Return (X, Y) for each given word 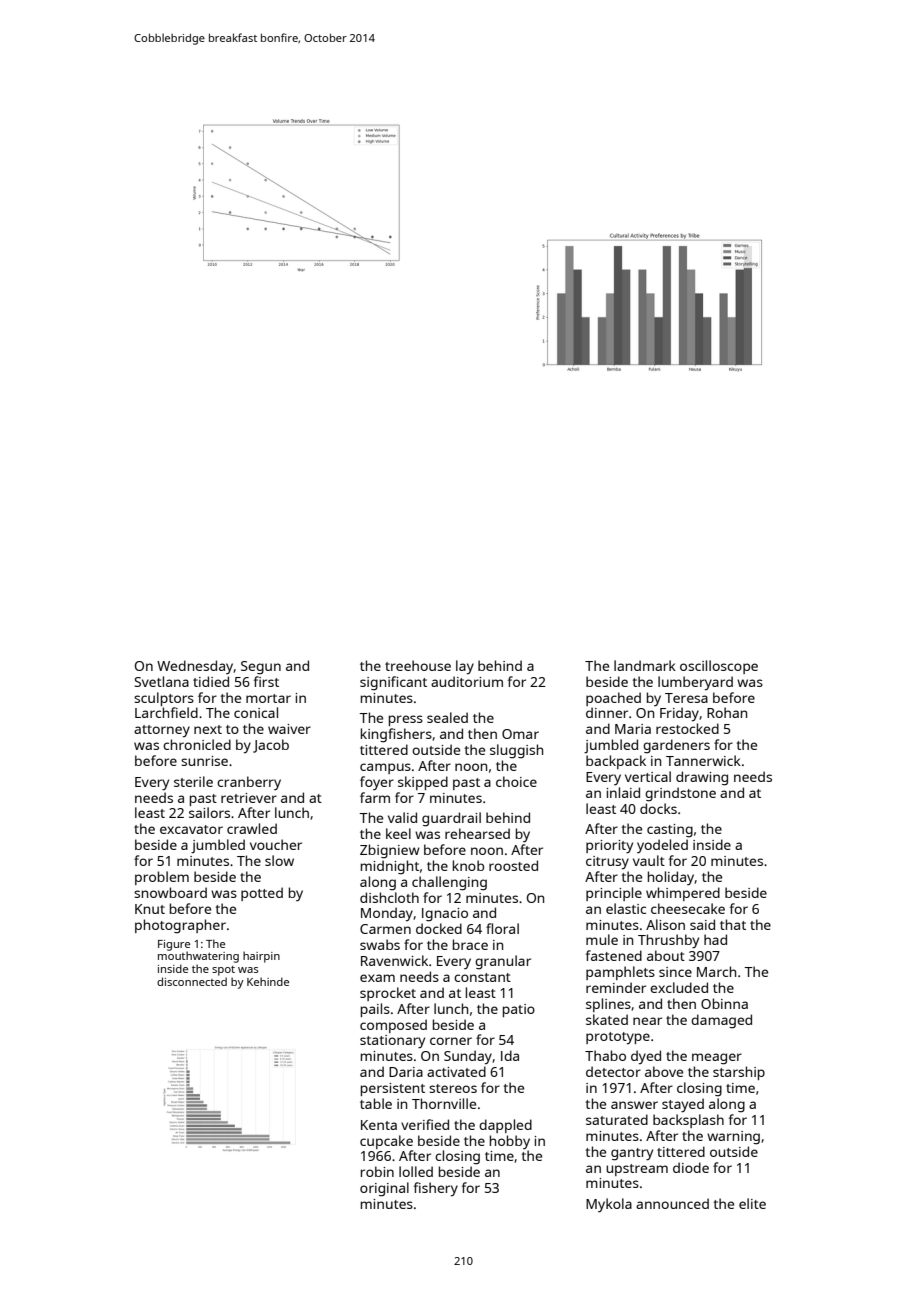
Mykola (609, 1205)
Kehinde (268, 981)
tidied (211, 681)
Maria (633, 729)
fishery (436, 1189)
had (715, 939)
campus (385, 768)
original (384, 1189)
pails (375, 1010)
